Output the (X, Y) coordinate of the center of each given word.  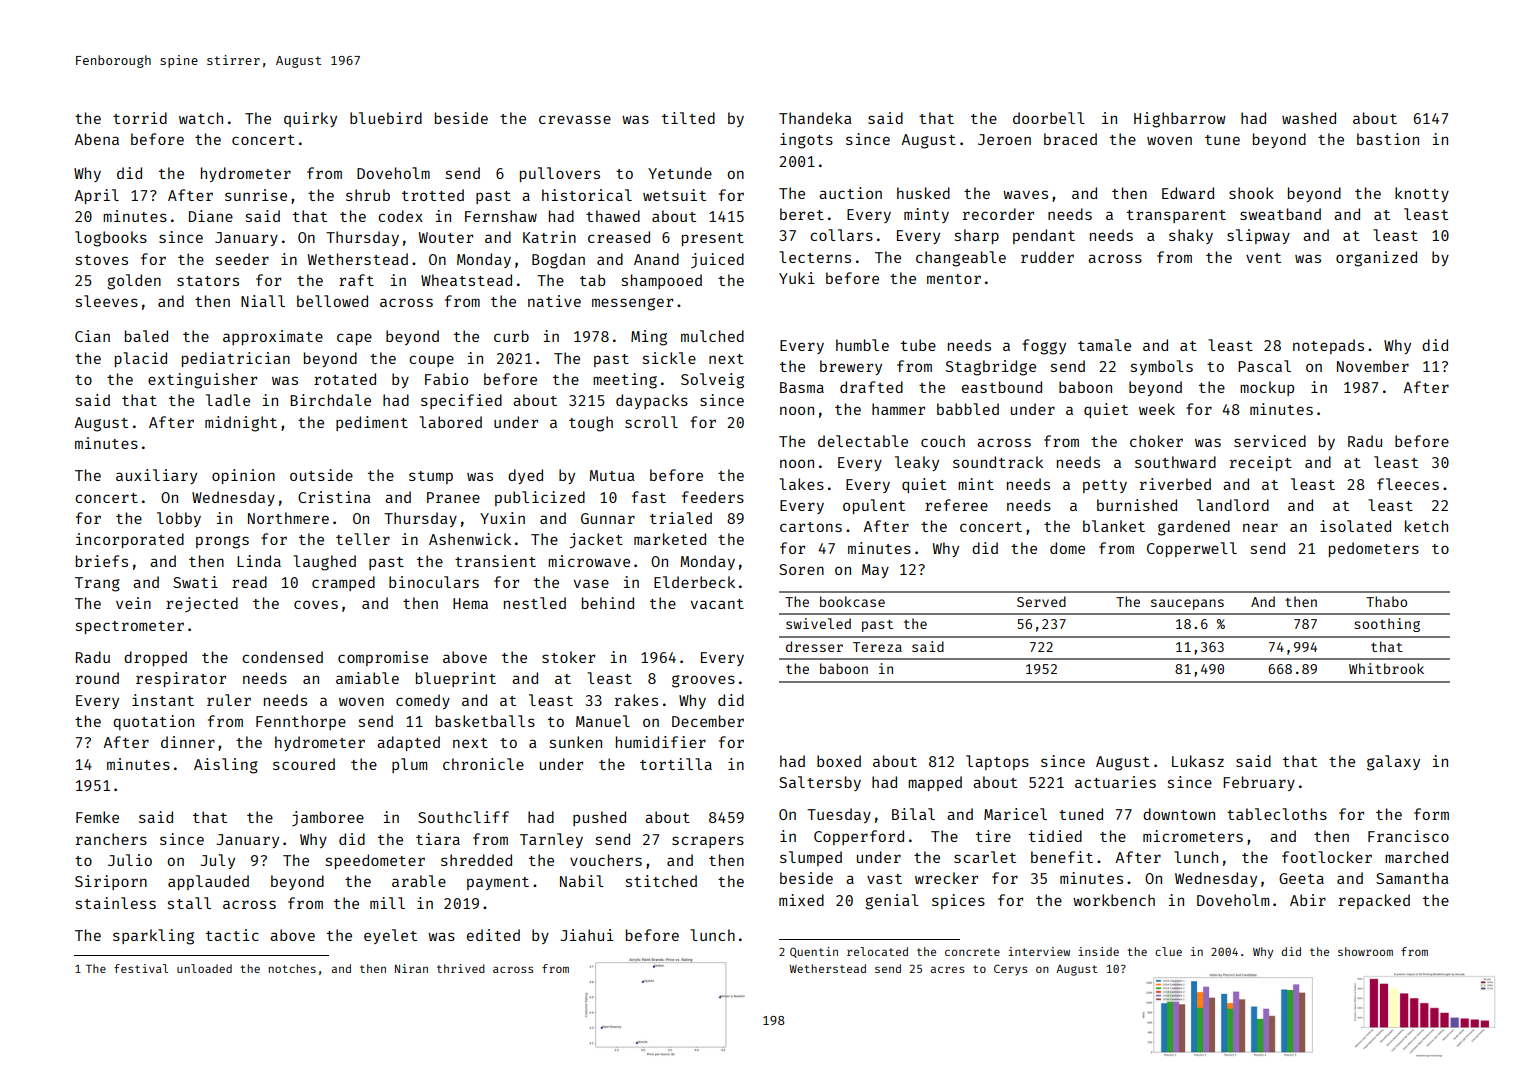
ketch (1426, 526)
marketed (670, 539)
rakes (636, 700)
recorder (998, 214)
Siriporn (111, 882)
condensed (282, 657)
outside (321, 475)
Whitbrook (1386, 668)
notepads (1328, 346)
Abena (96, 139)
